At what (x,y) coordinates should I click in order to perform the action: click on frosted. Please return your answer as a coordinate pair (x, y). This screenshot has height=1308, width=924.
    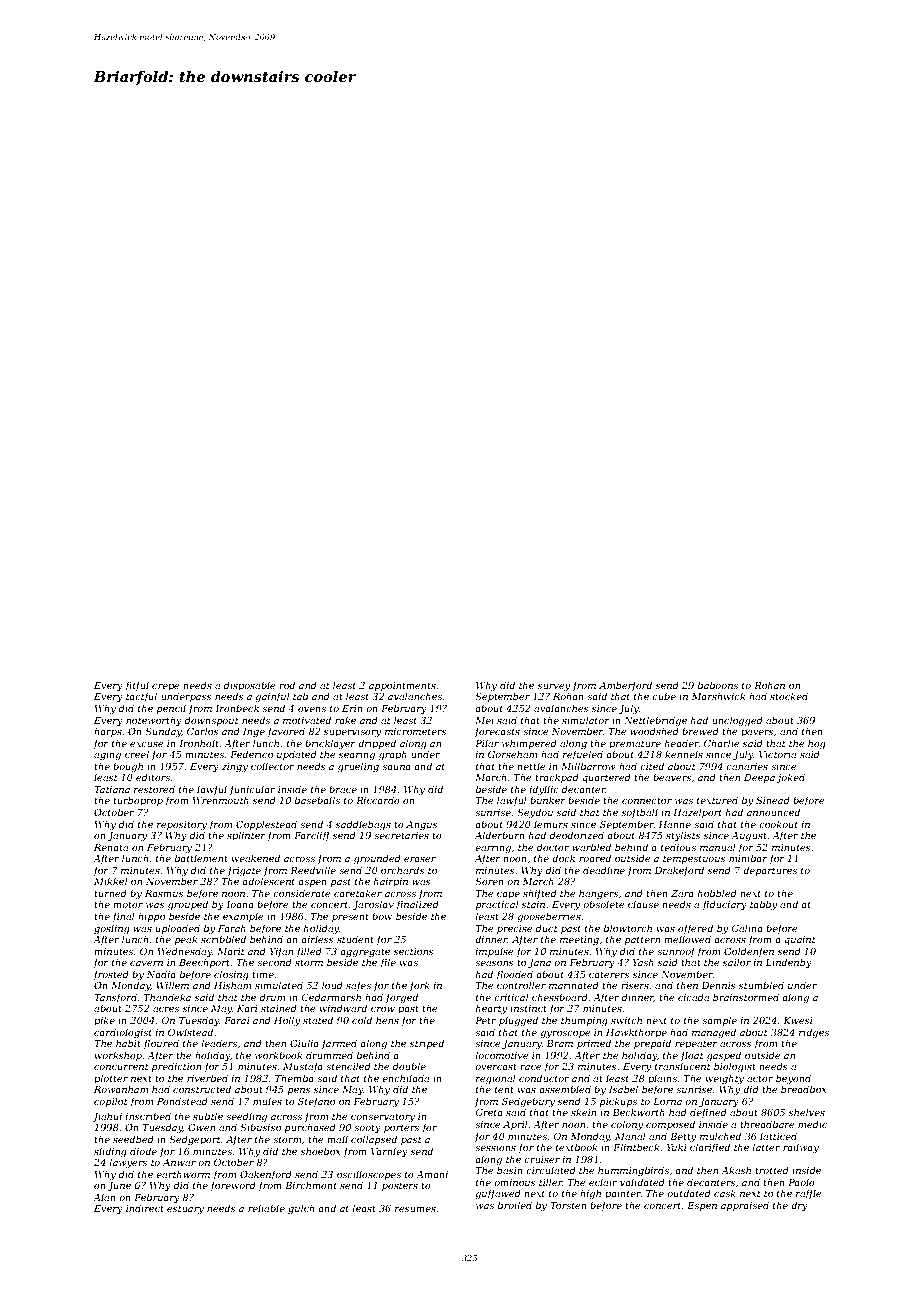
    Looking at the image, I should click on (111, 975).
